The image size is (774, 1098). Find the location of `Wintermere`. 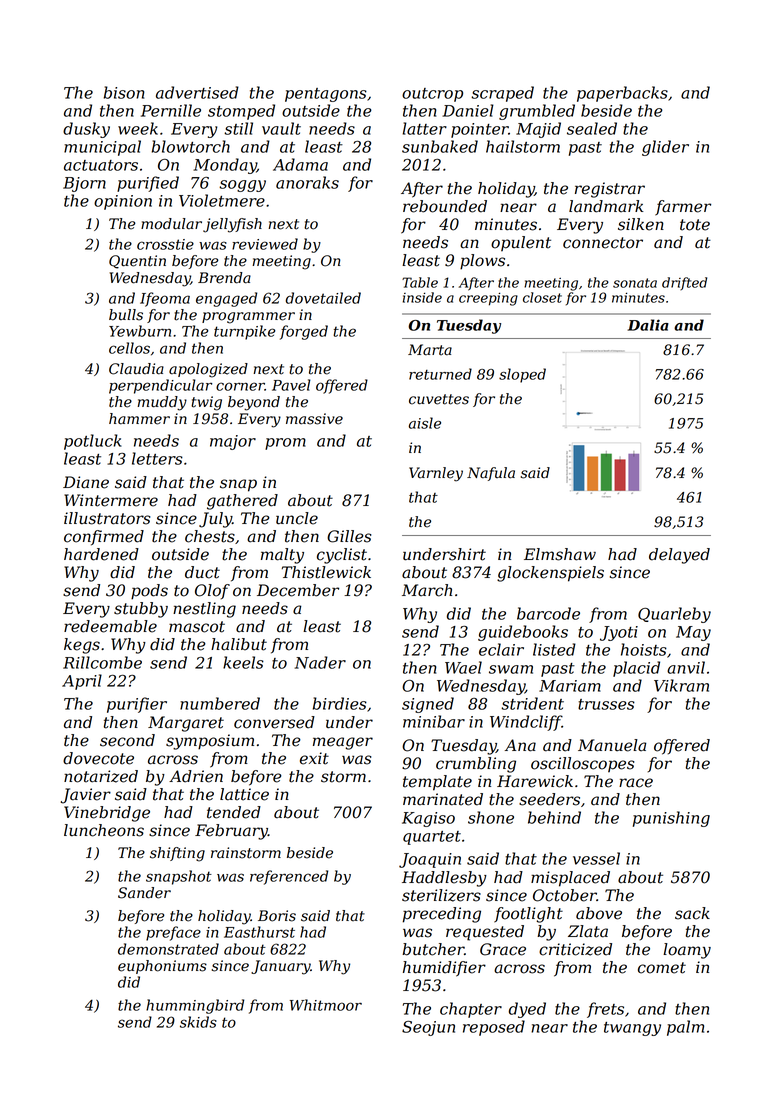

Wintermere is located at coordinates (111, 500).
